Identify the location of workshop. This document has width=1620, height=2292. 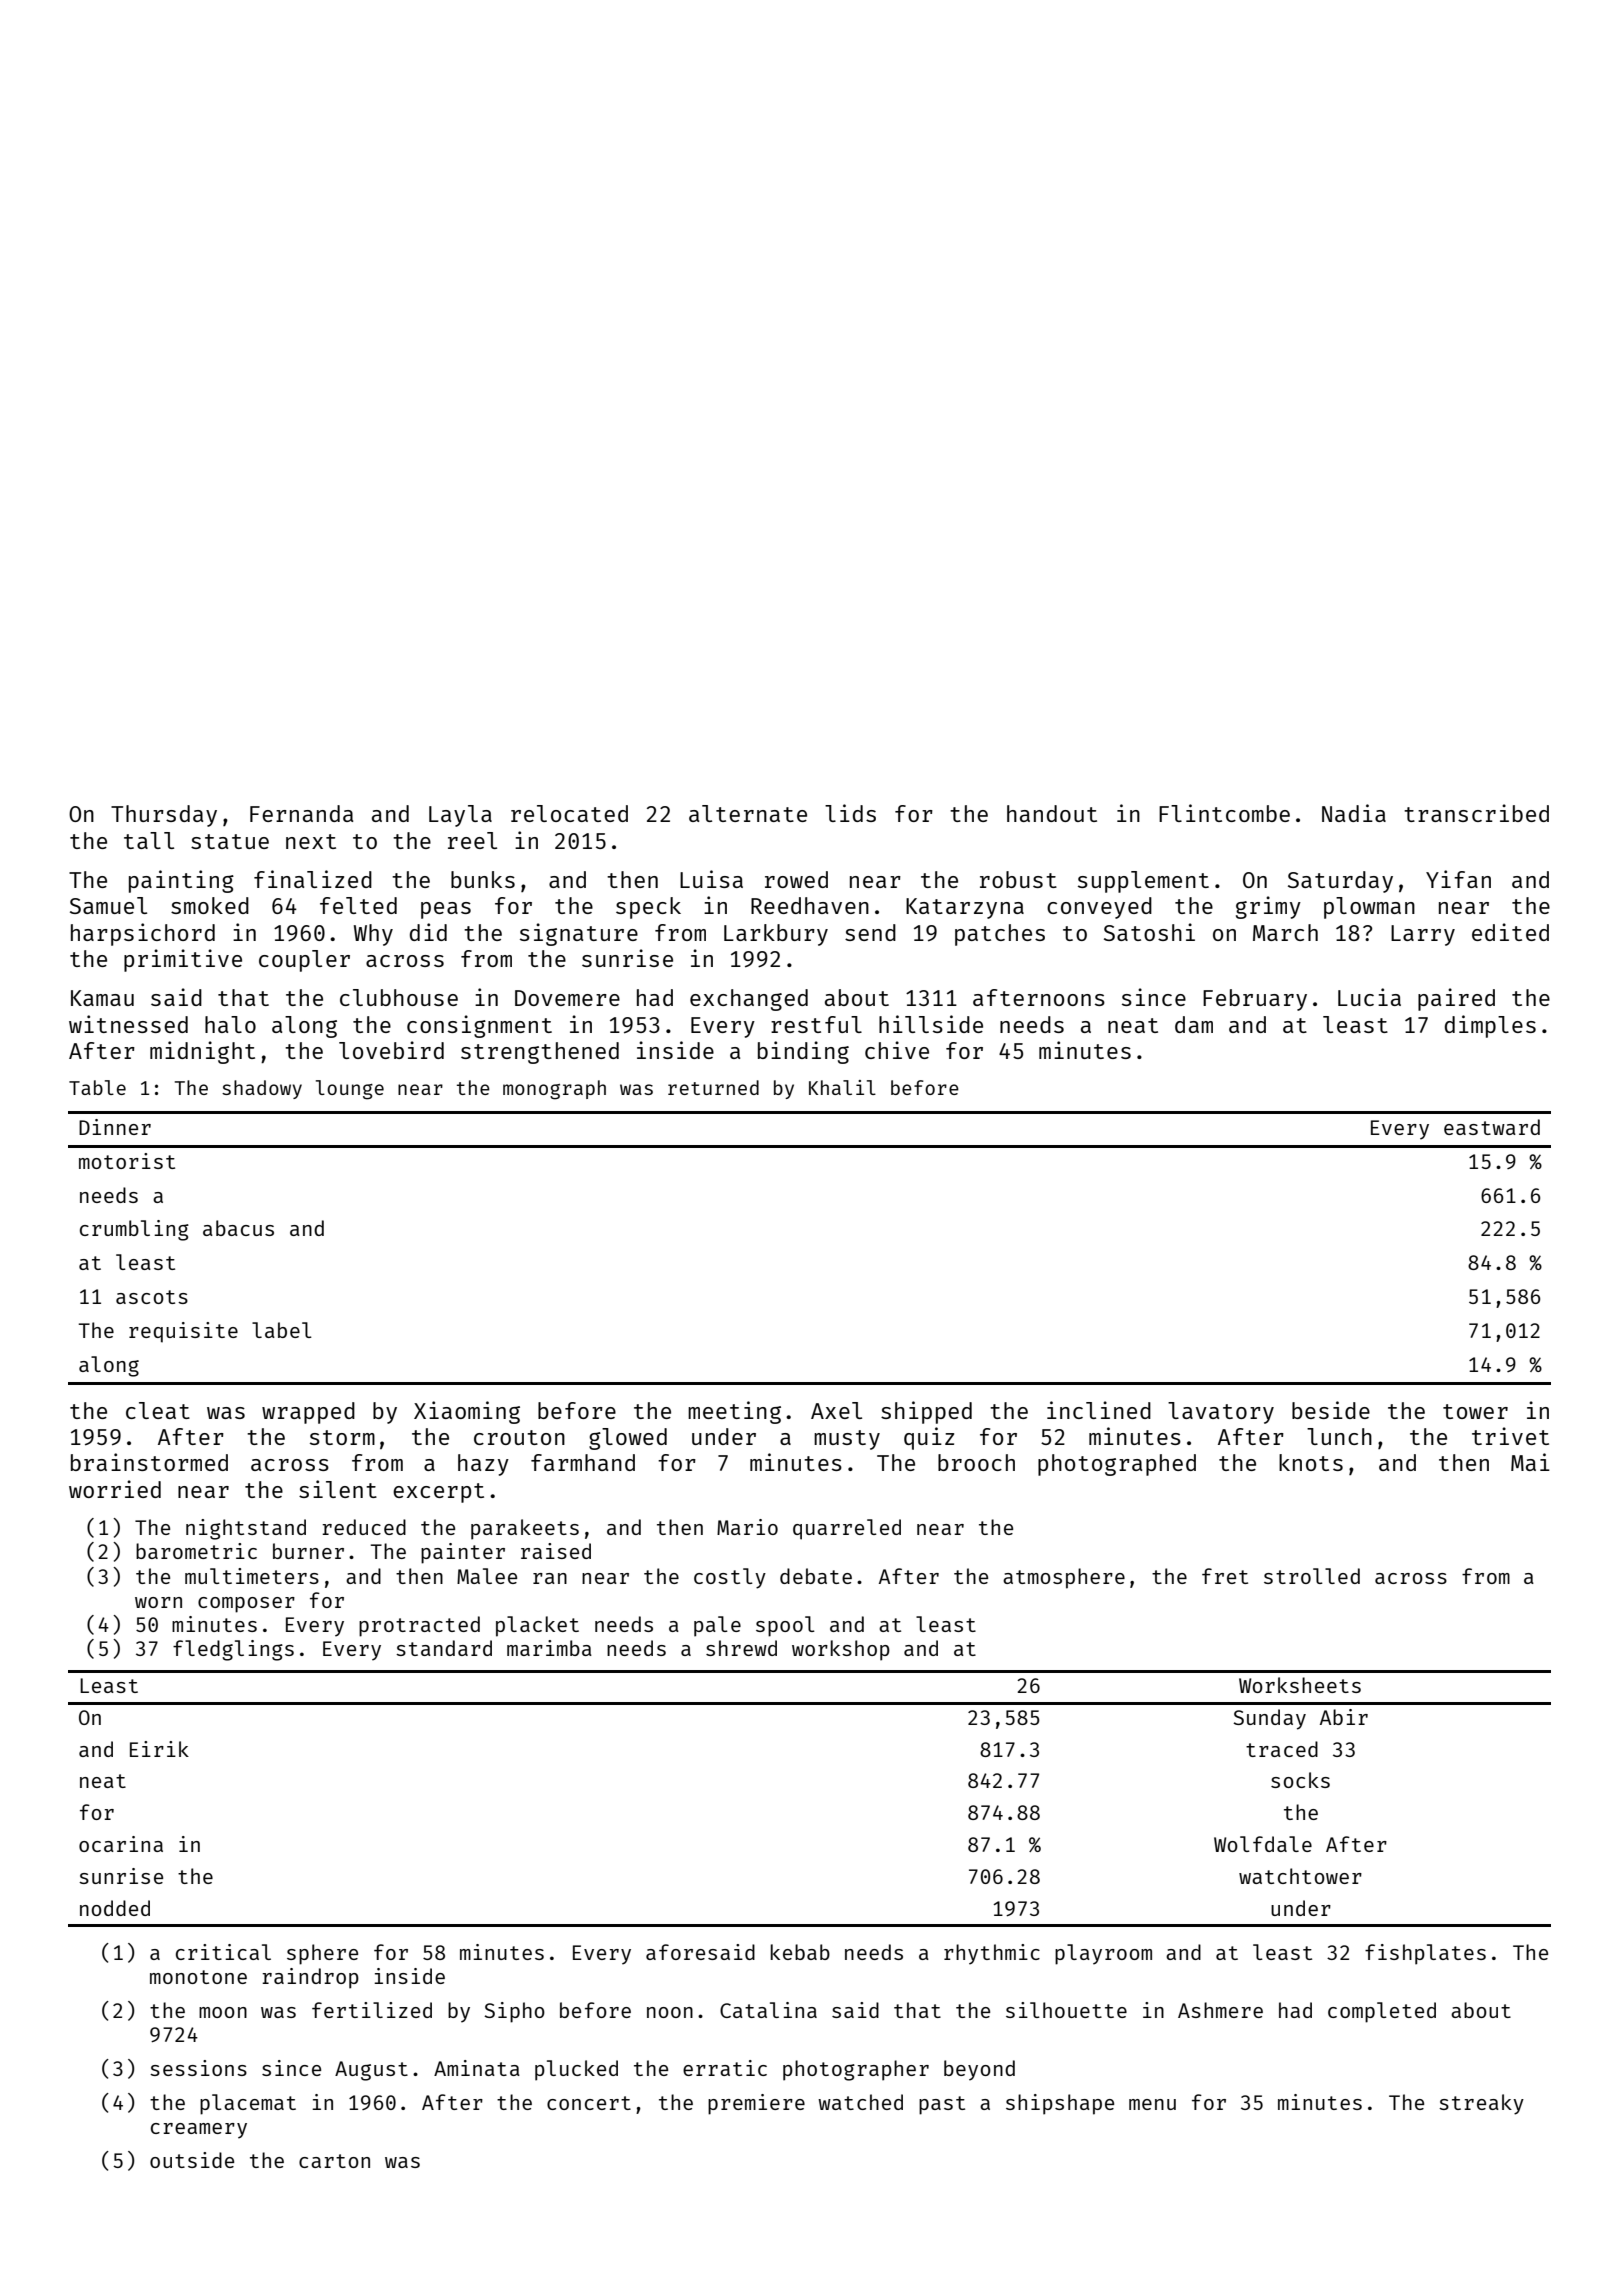
(841, 1650).
